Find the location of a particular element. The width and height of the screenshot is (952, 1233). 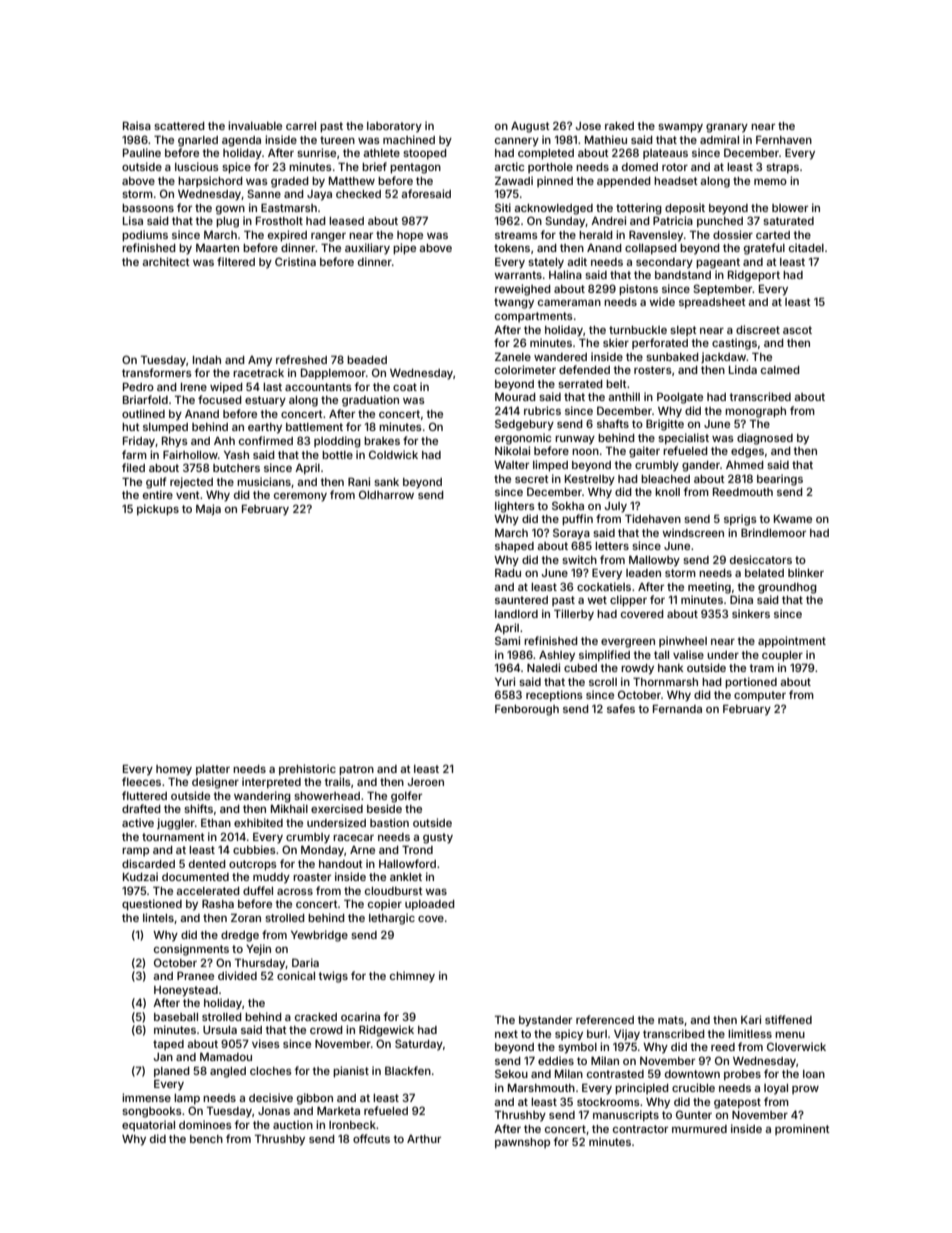

prehistoric is located at coordinates (307, 770).
